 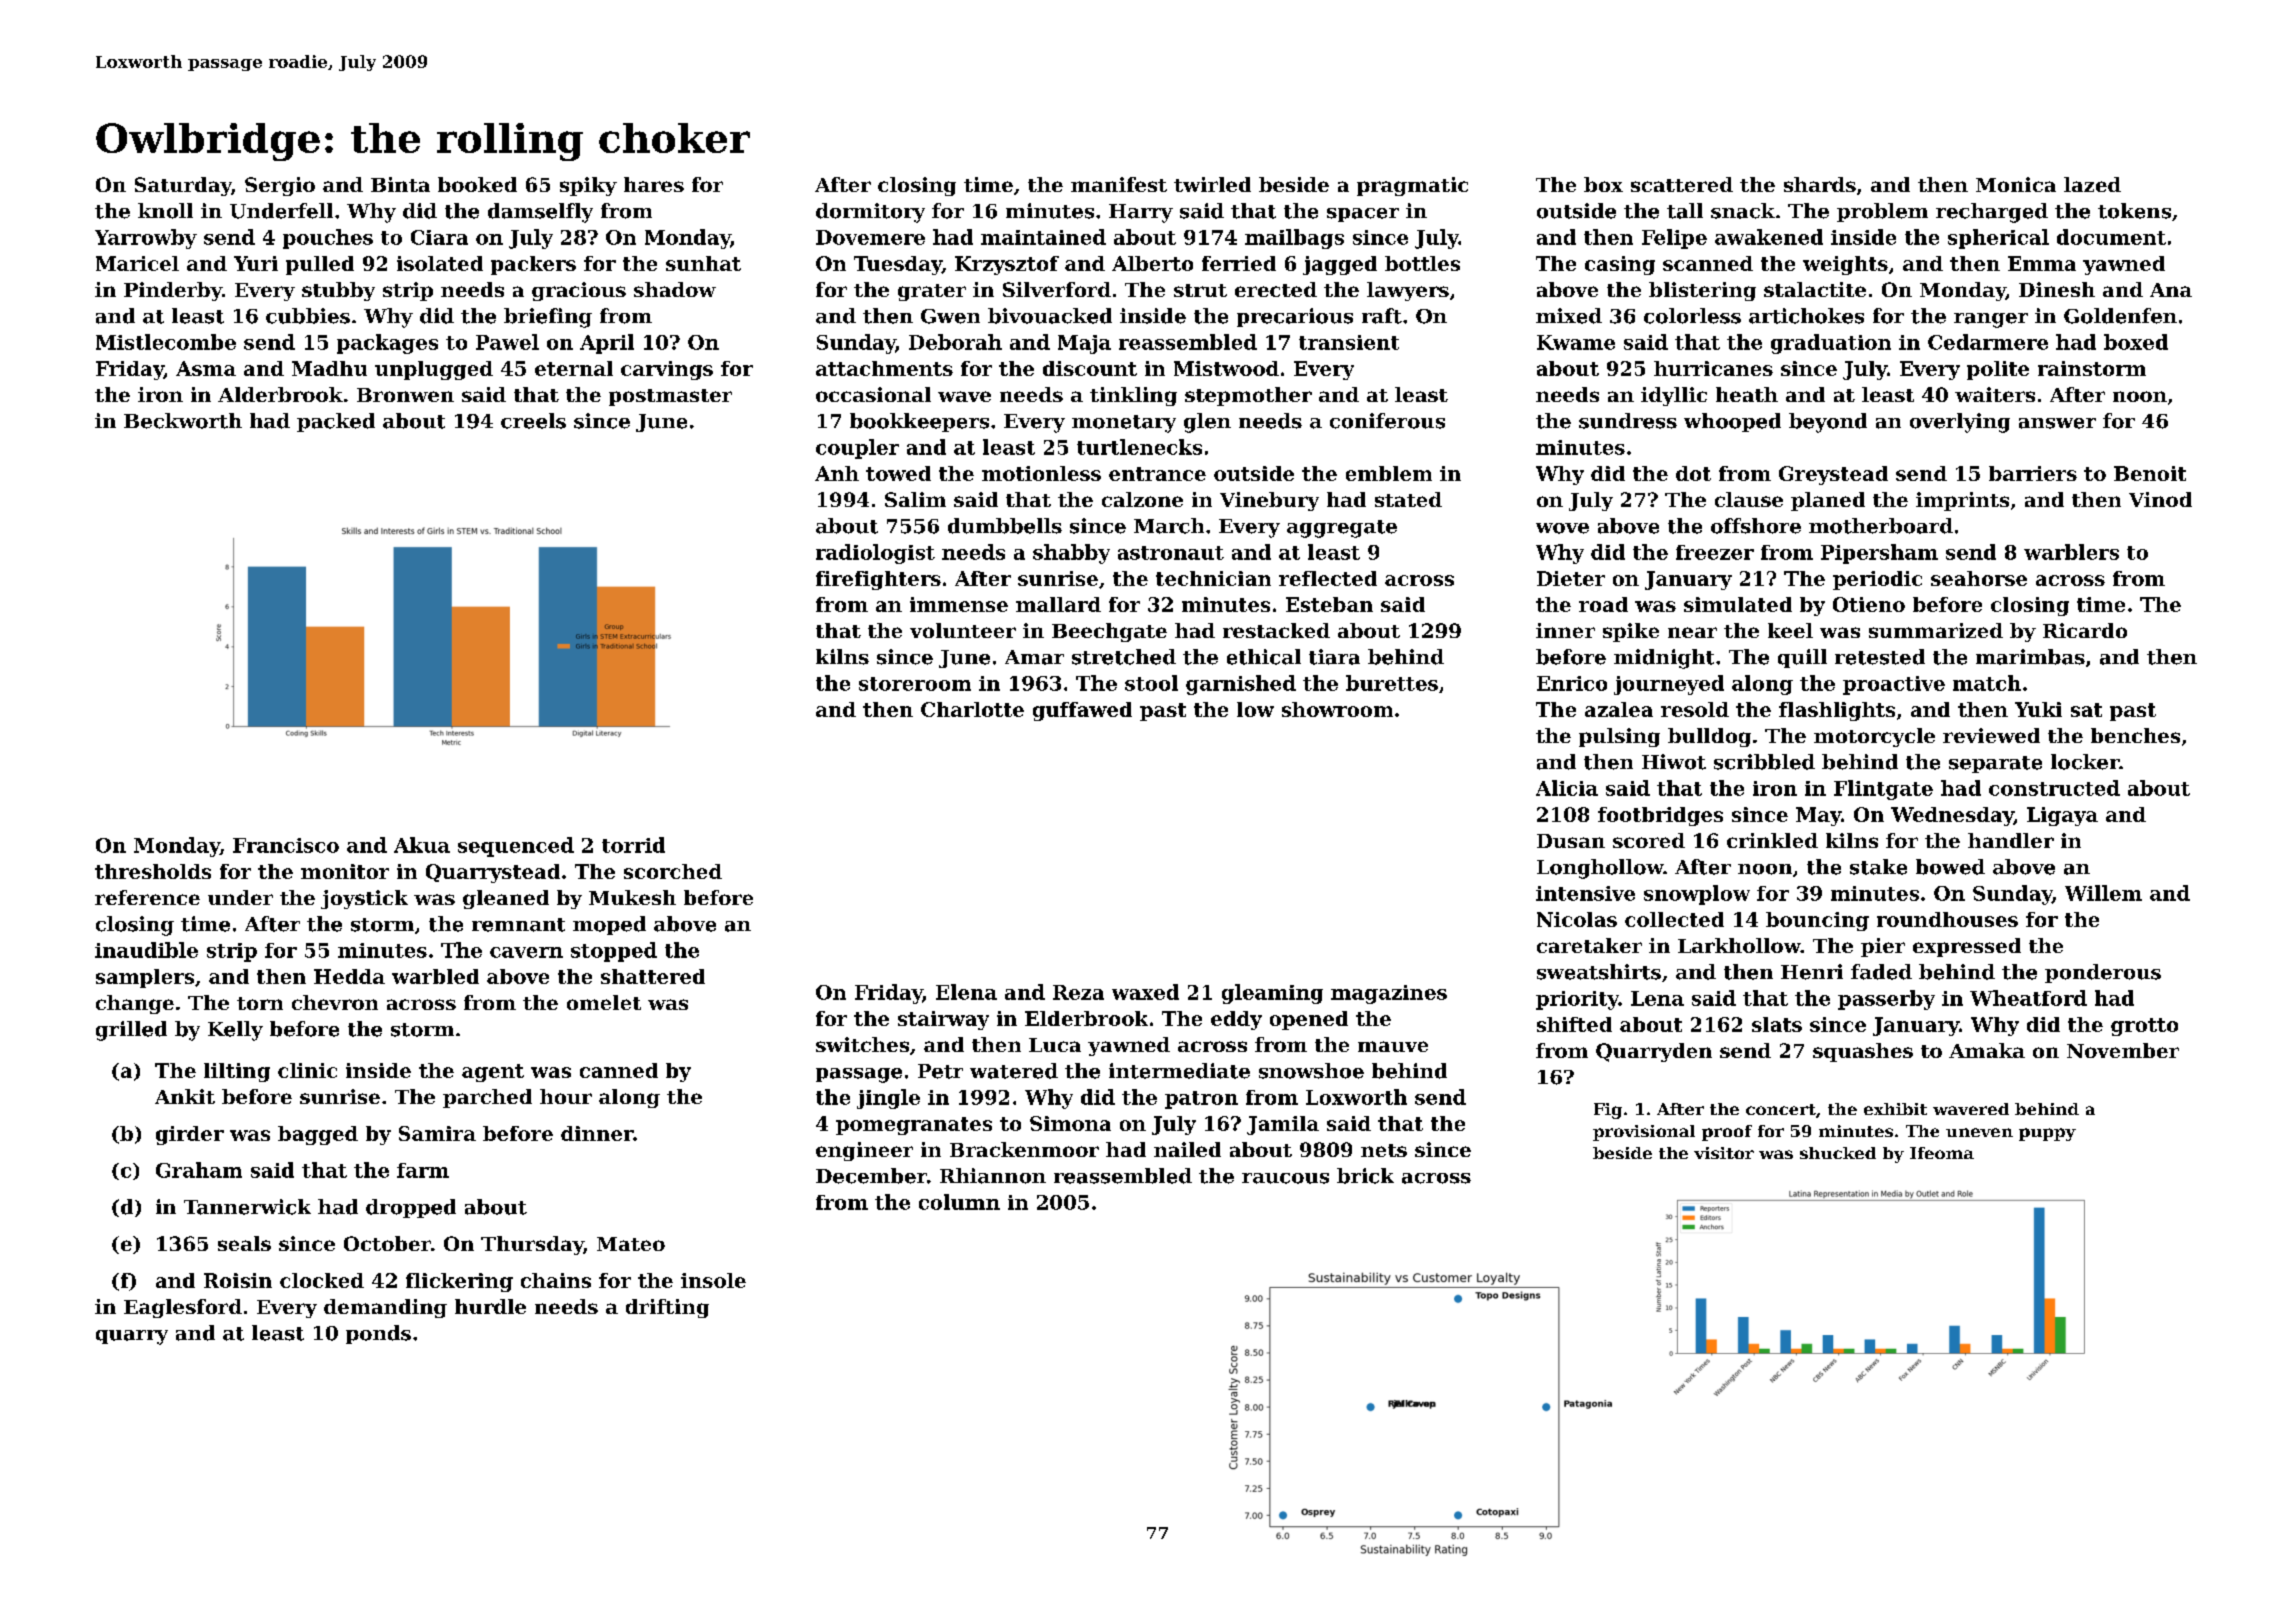 What do you see at coordinates (1055, 1045) in the document?
I see `Luca` at bounding box center [1055, 1045].
